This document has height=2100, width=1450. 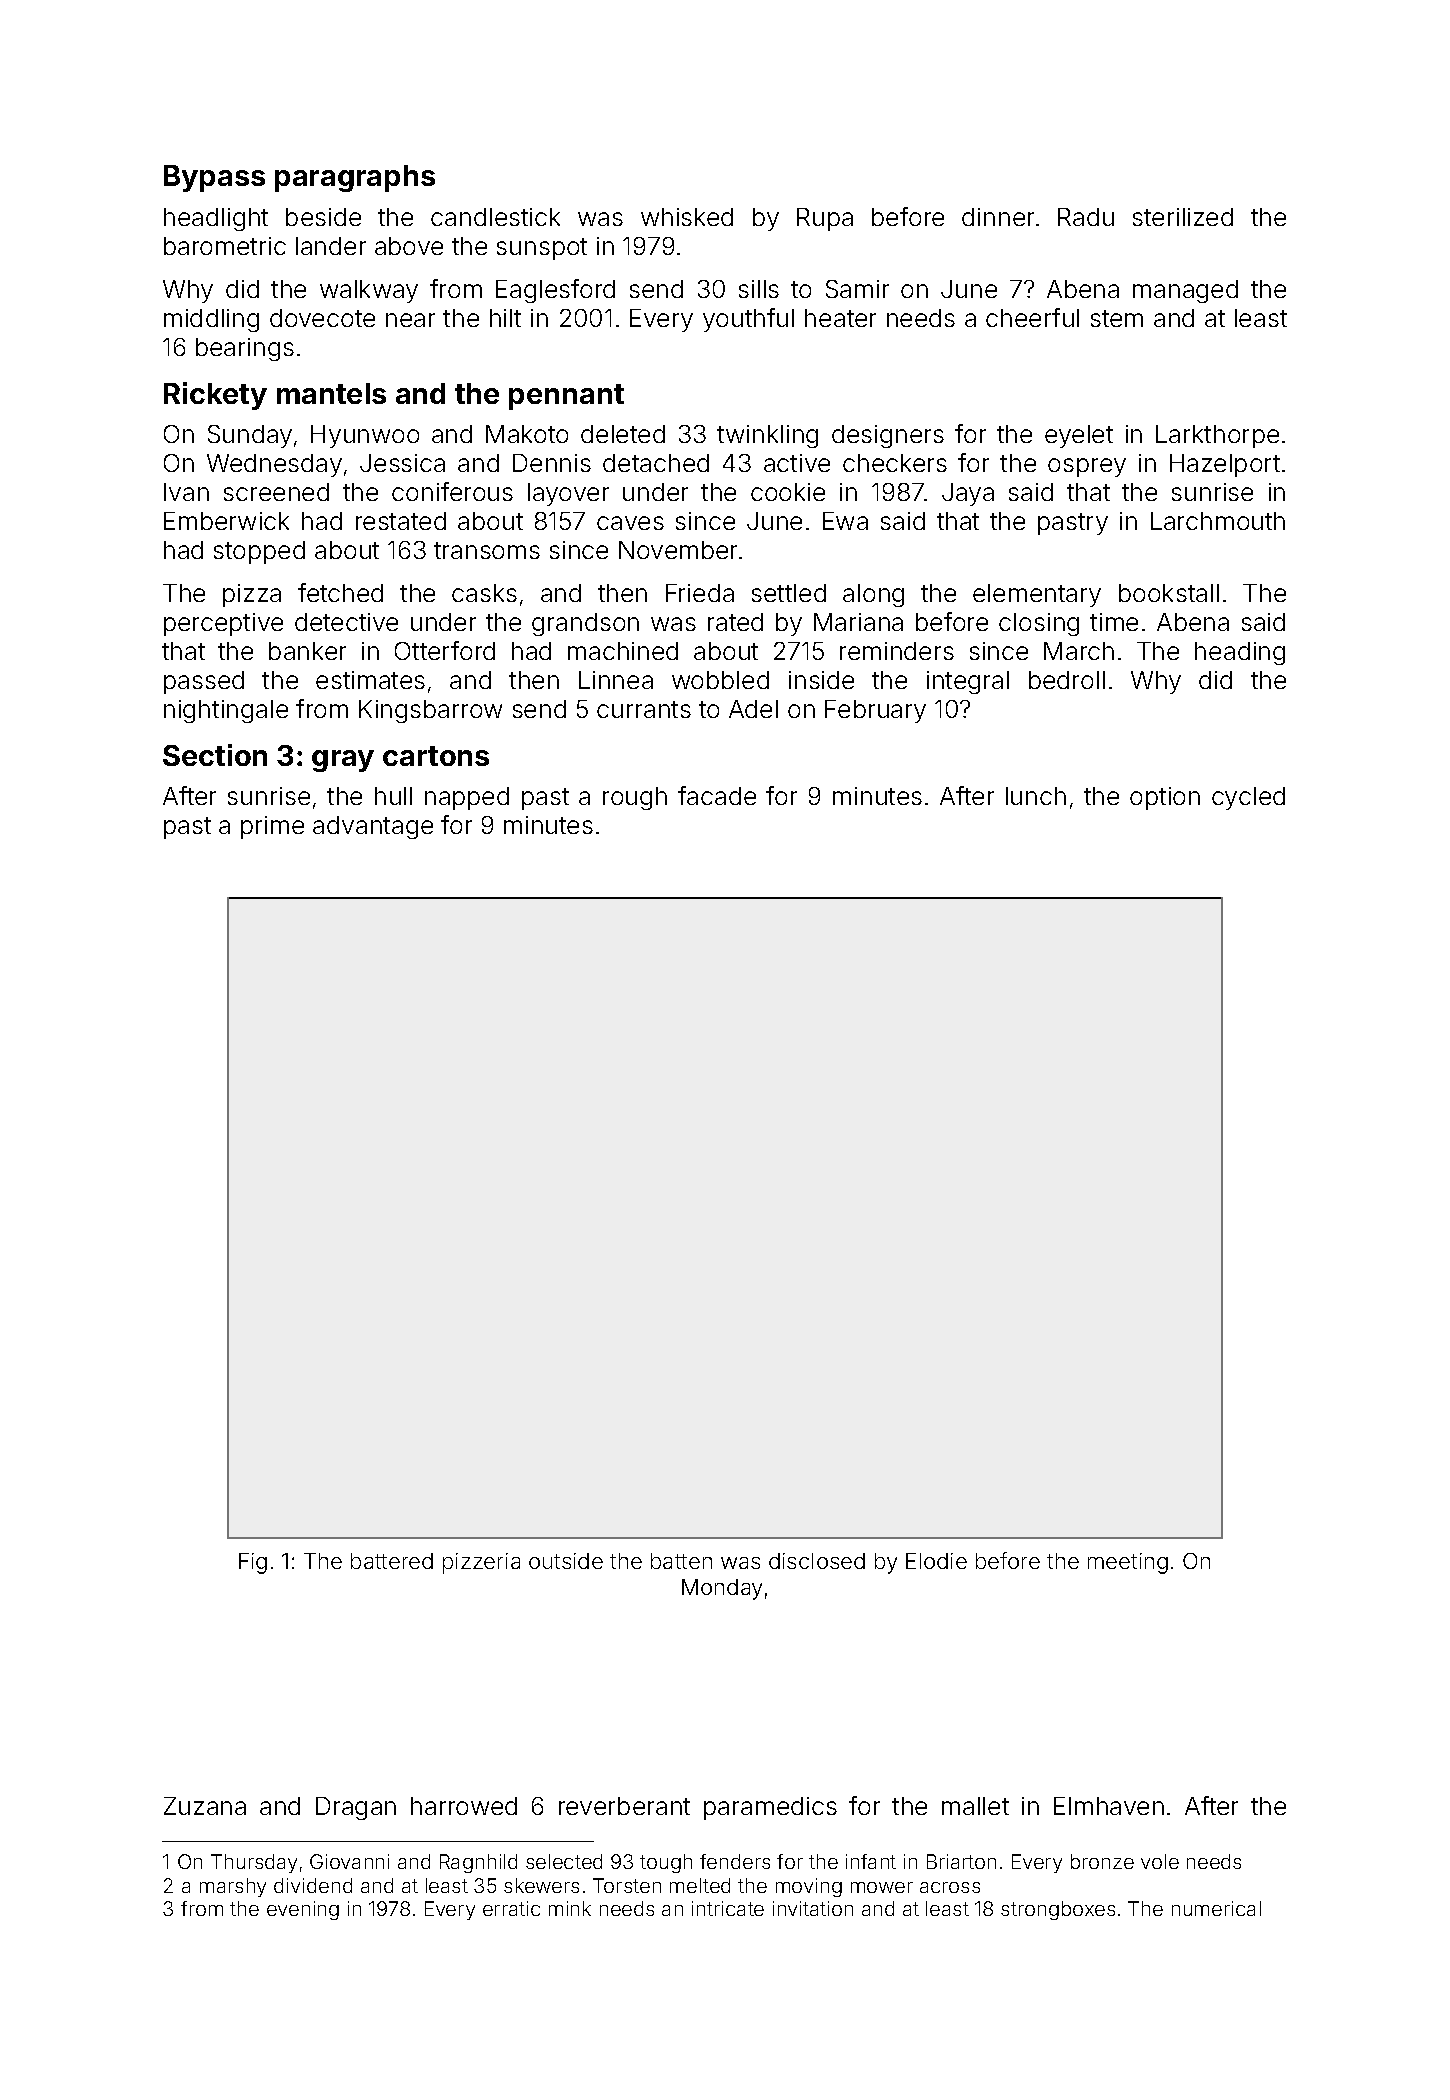 What do you see at coordinates (857, 289) in the document?
I see `Samir` at bounding box center [857, 289].
